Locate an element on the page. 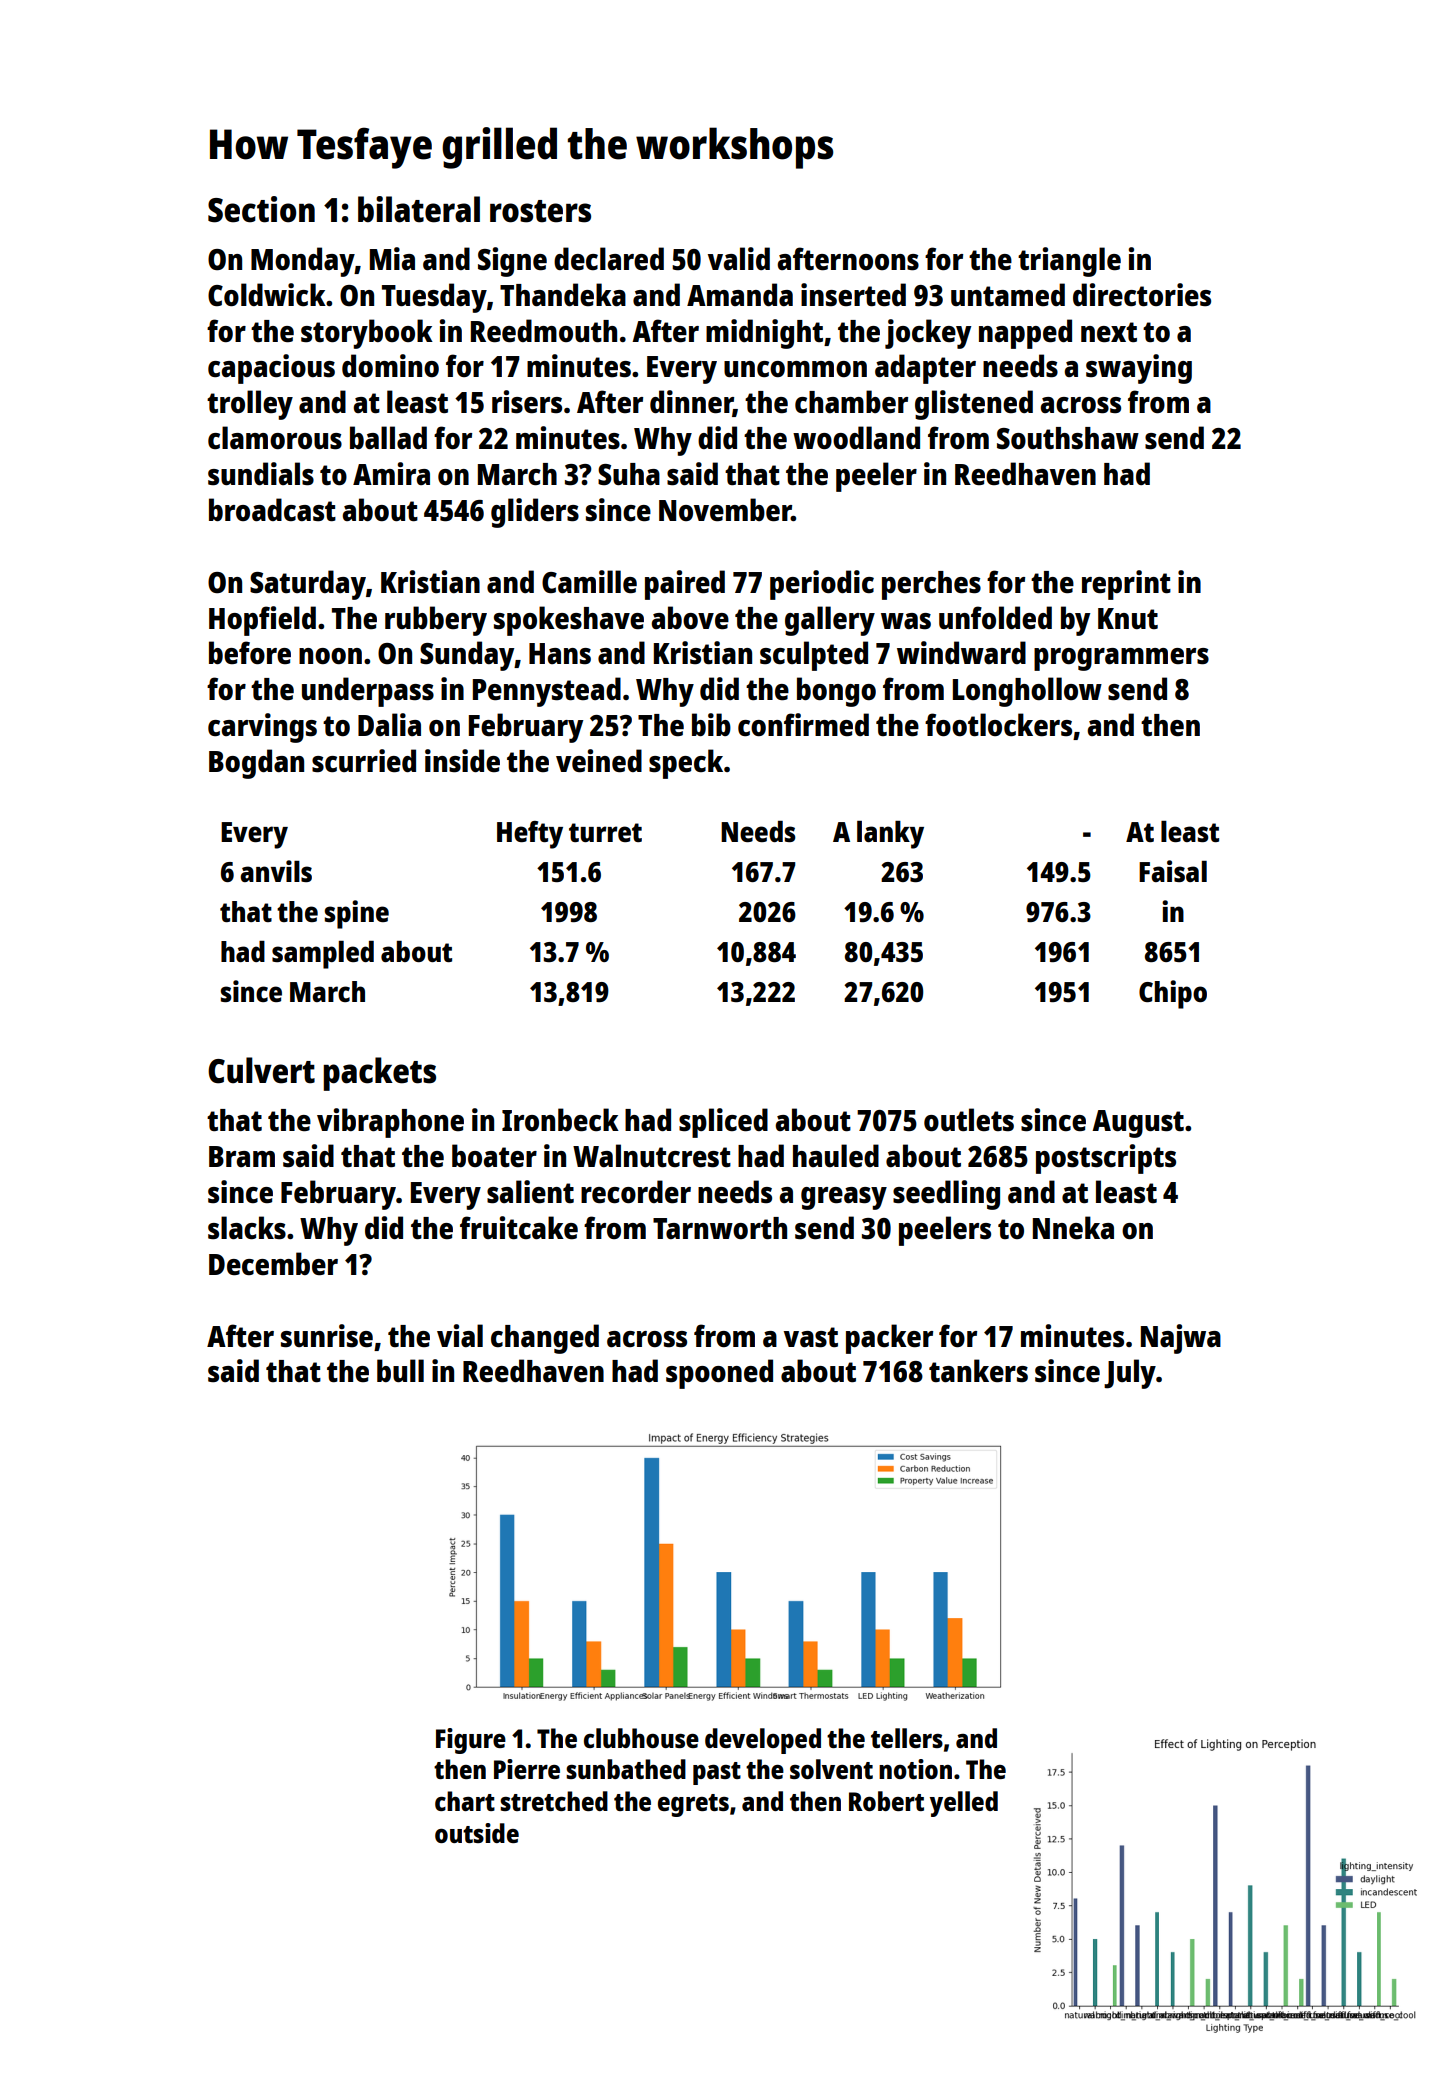 The height and width of the page is (2100, 1450). developed is located at coordinates (763, 1741).
